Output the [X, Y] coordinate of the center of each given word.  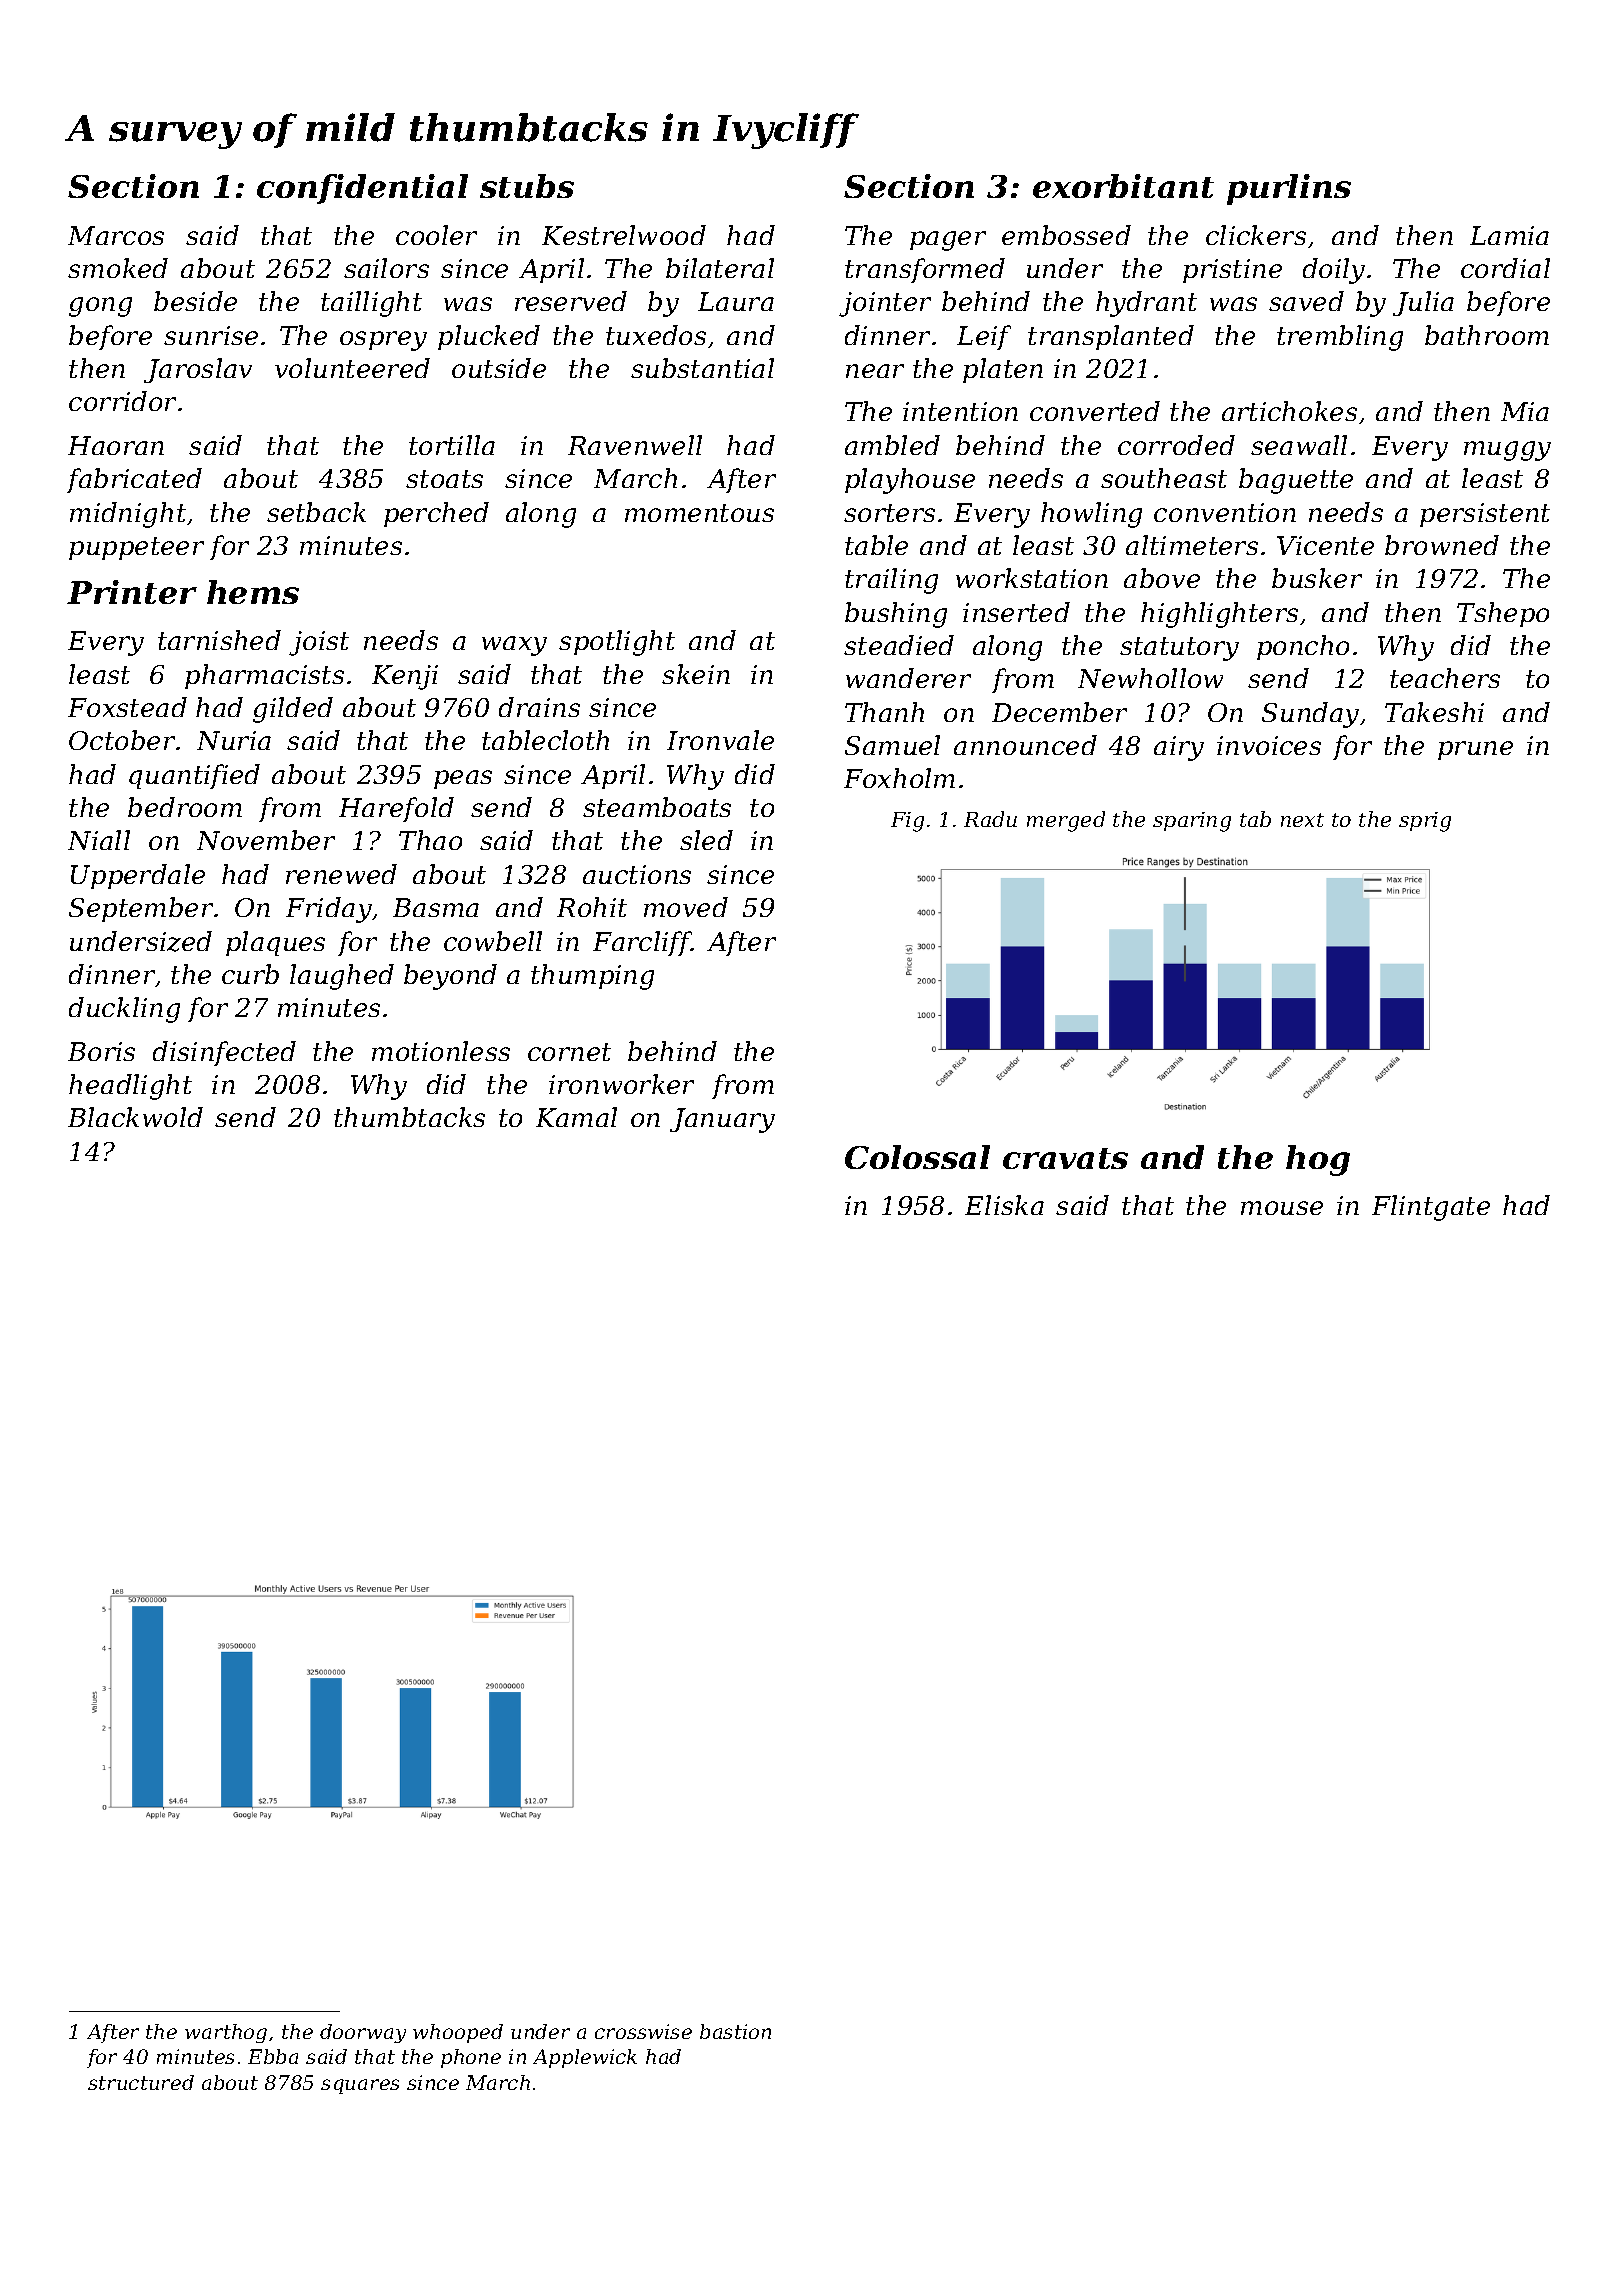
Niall [99, 840]
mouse [1282, 1208]
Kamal [576, 1117]
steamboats [657, 807]
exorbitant [1123, 186]
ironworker [621, 1084]
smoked [118, 268]
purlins [1289, 189]
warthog [226, 2033]
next [1302, 820]
